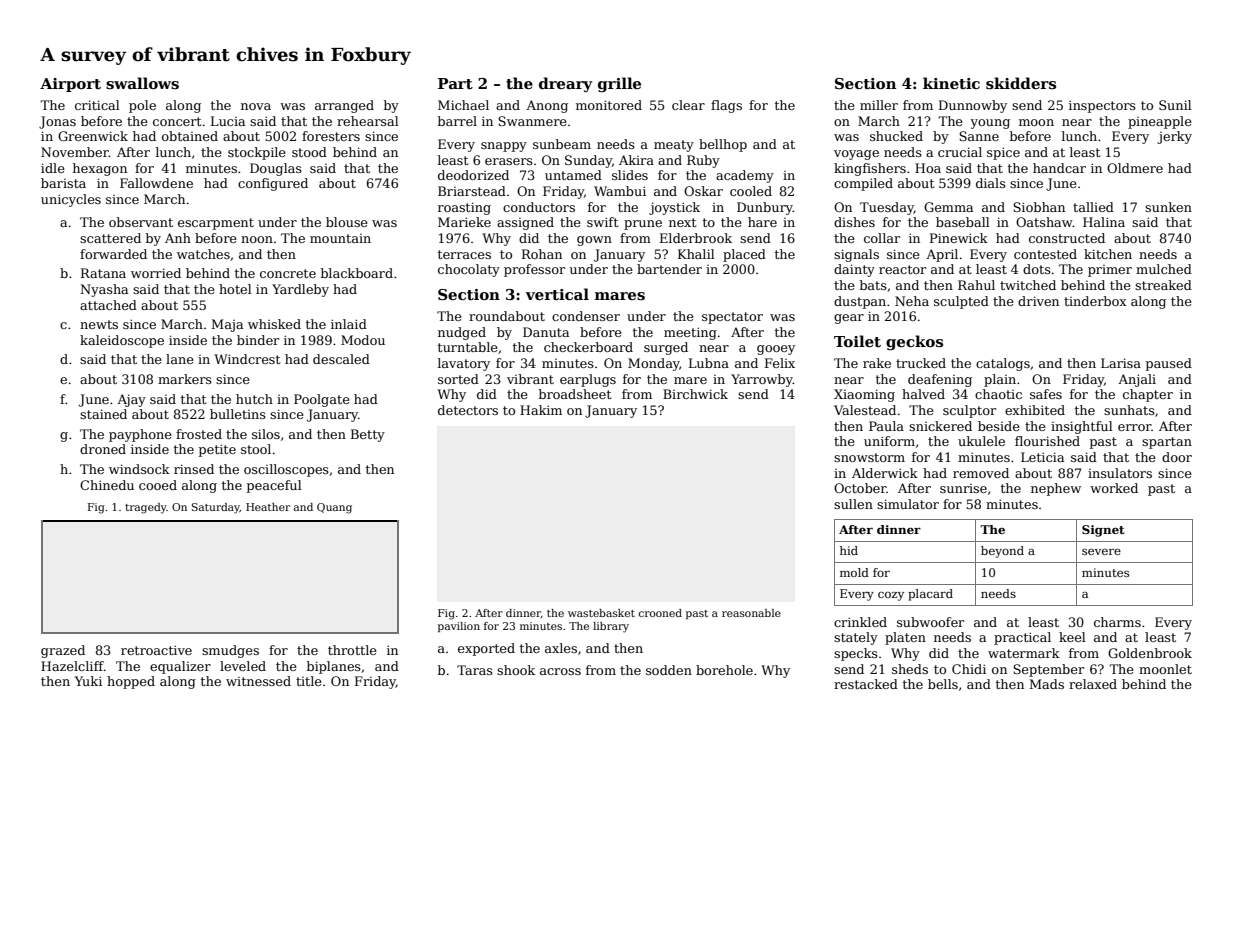 The width and height of the image is (1233, 952). Describe the element at coordinates (1093, 684) in the image. I see `relaxed` at that location.
